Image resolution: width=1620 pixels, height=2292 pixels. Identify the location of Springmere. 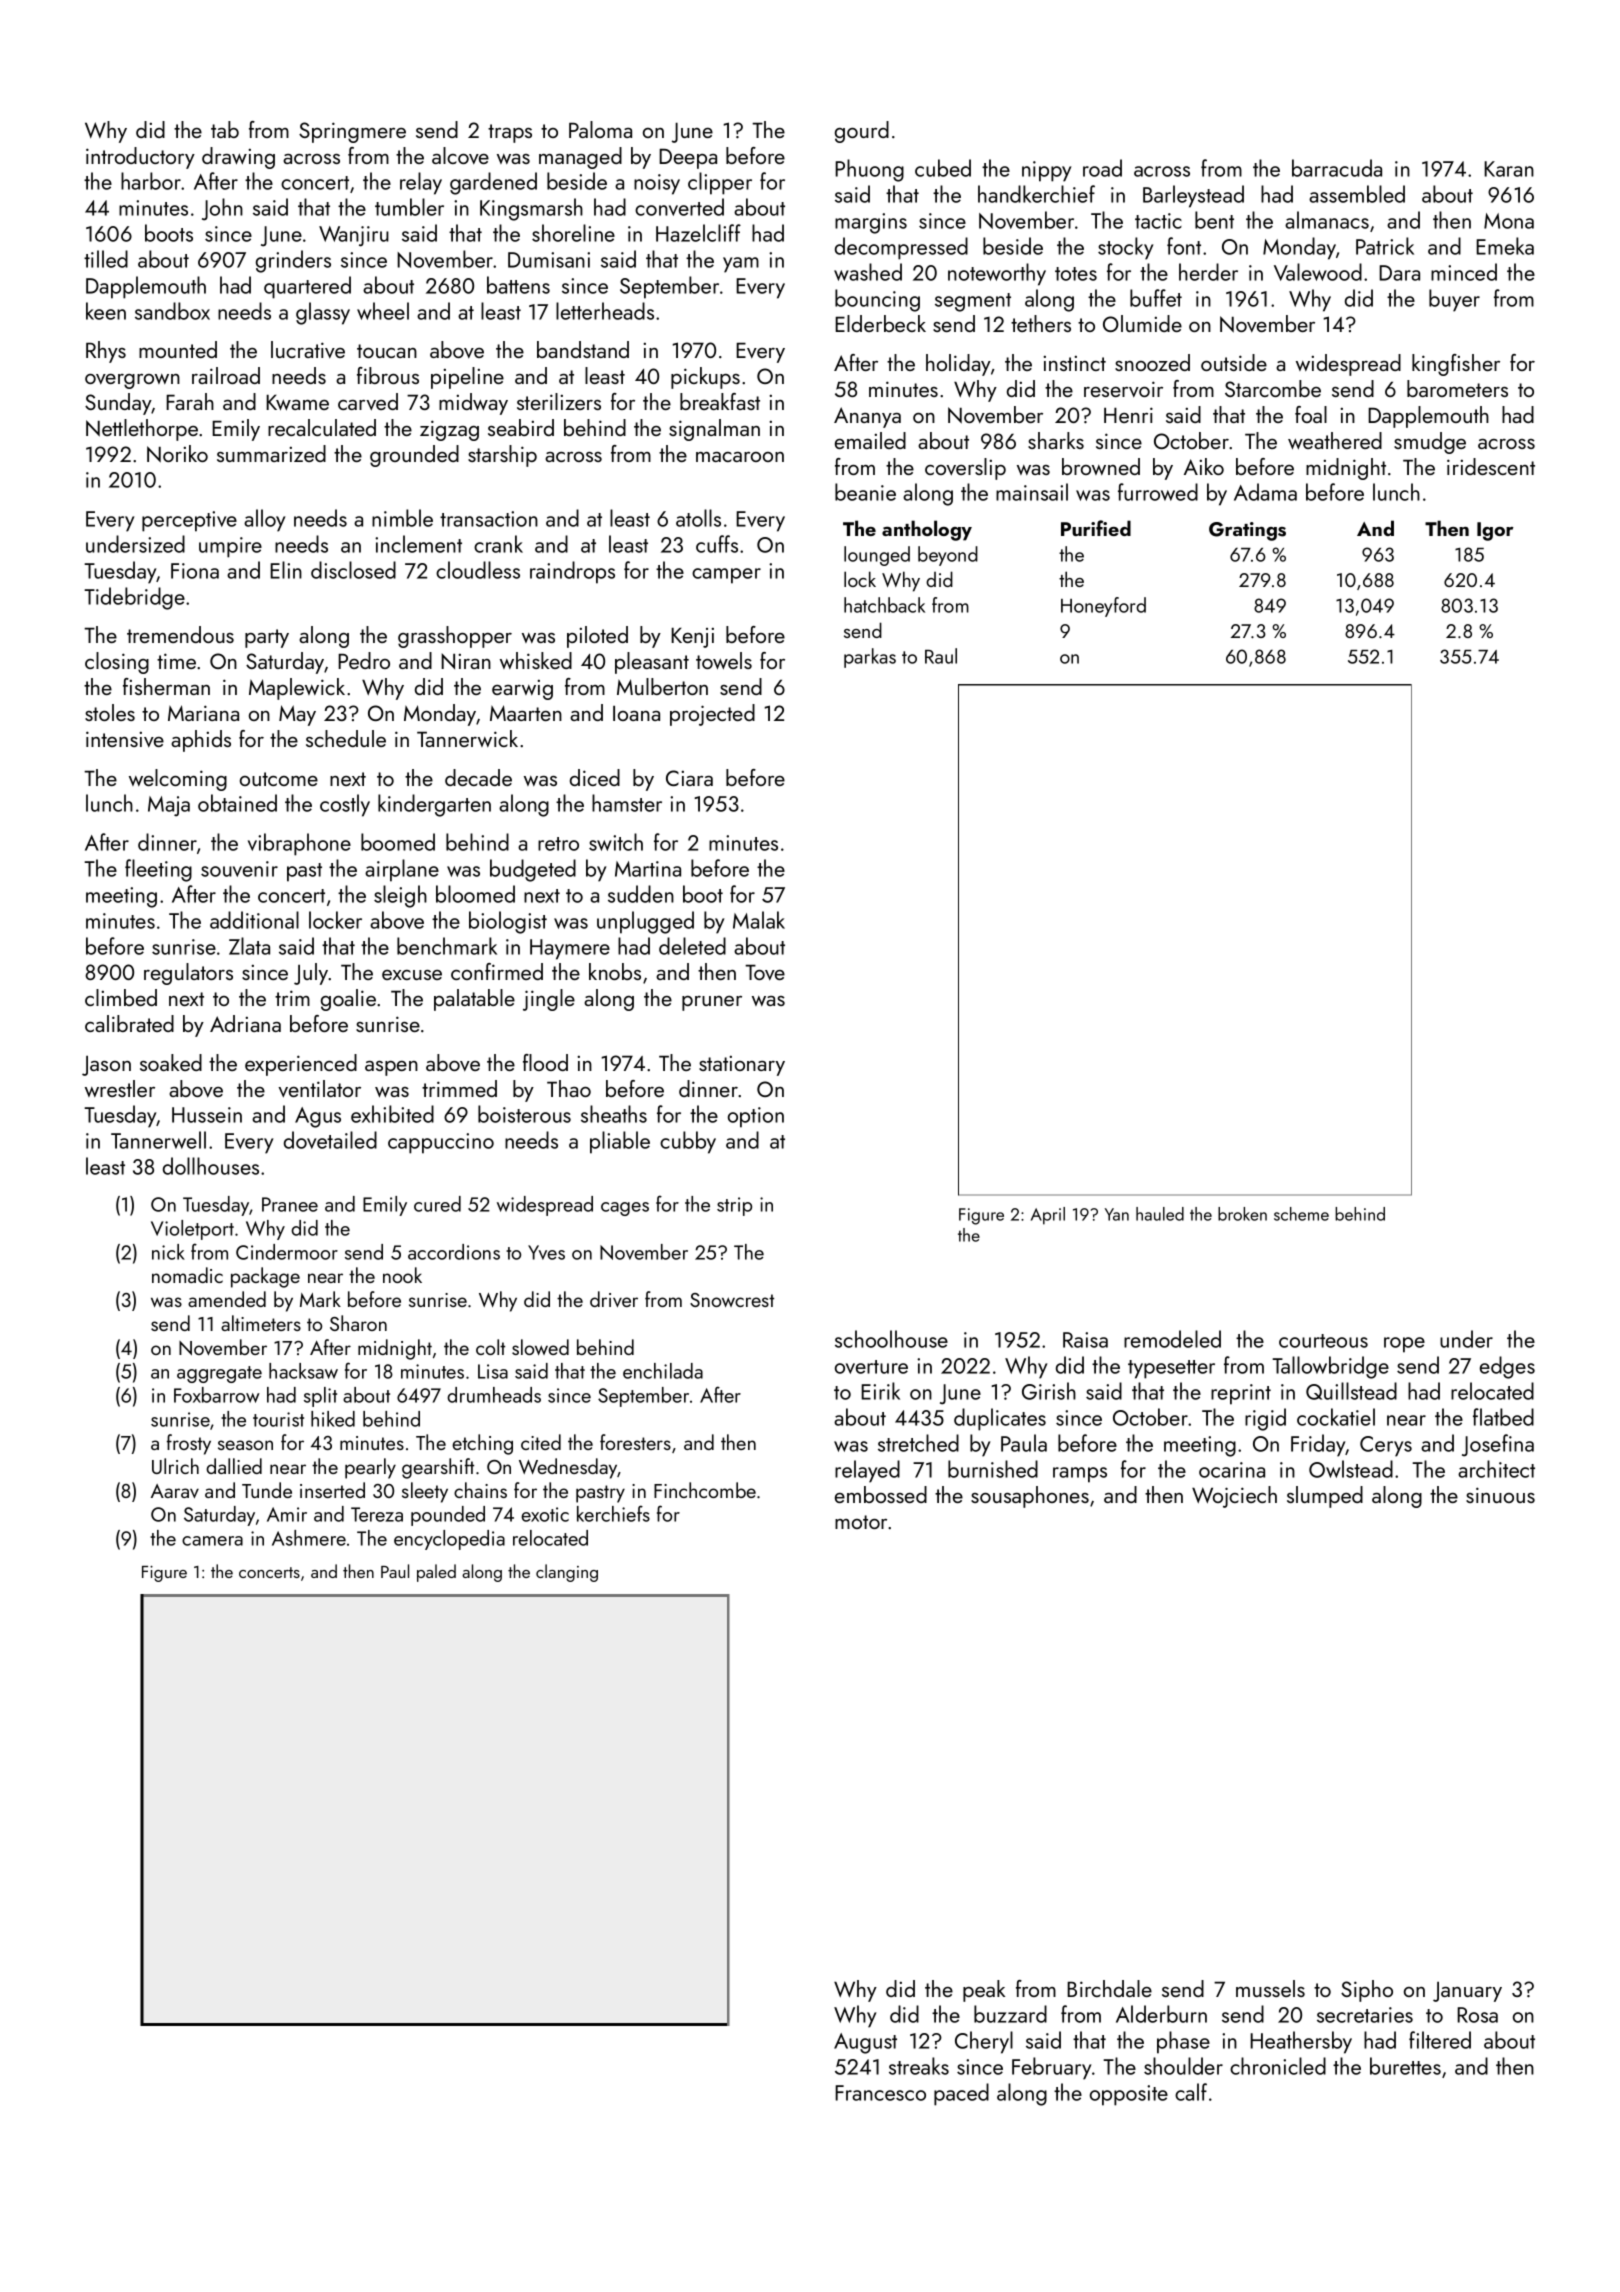
(352, 132).
